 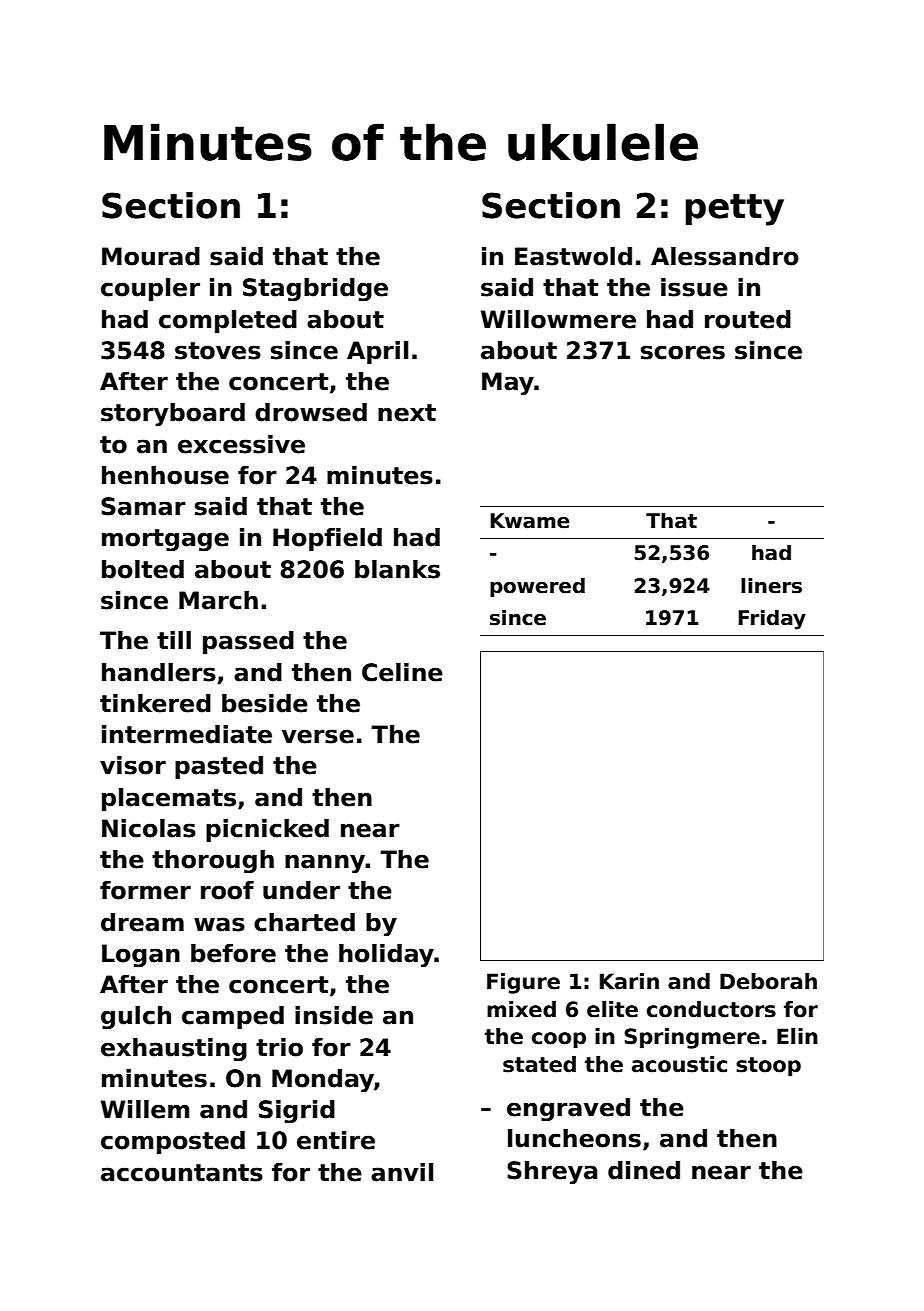 What do you see at coordinates (143, 506) in the screenshot?
I see `Samar` at bounding box center [143, 506].
